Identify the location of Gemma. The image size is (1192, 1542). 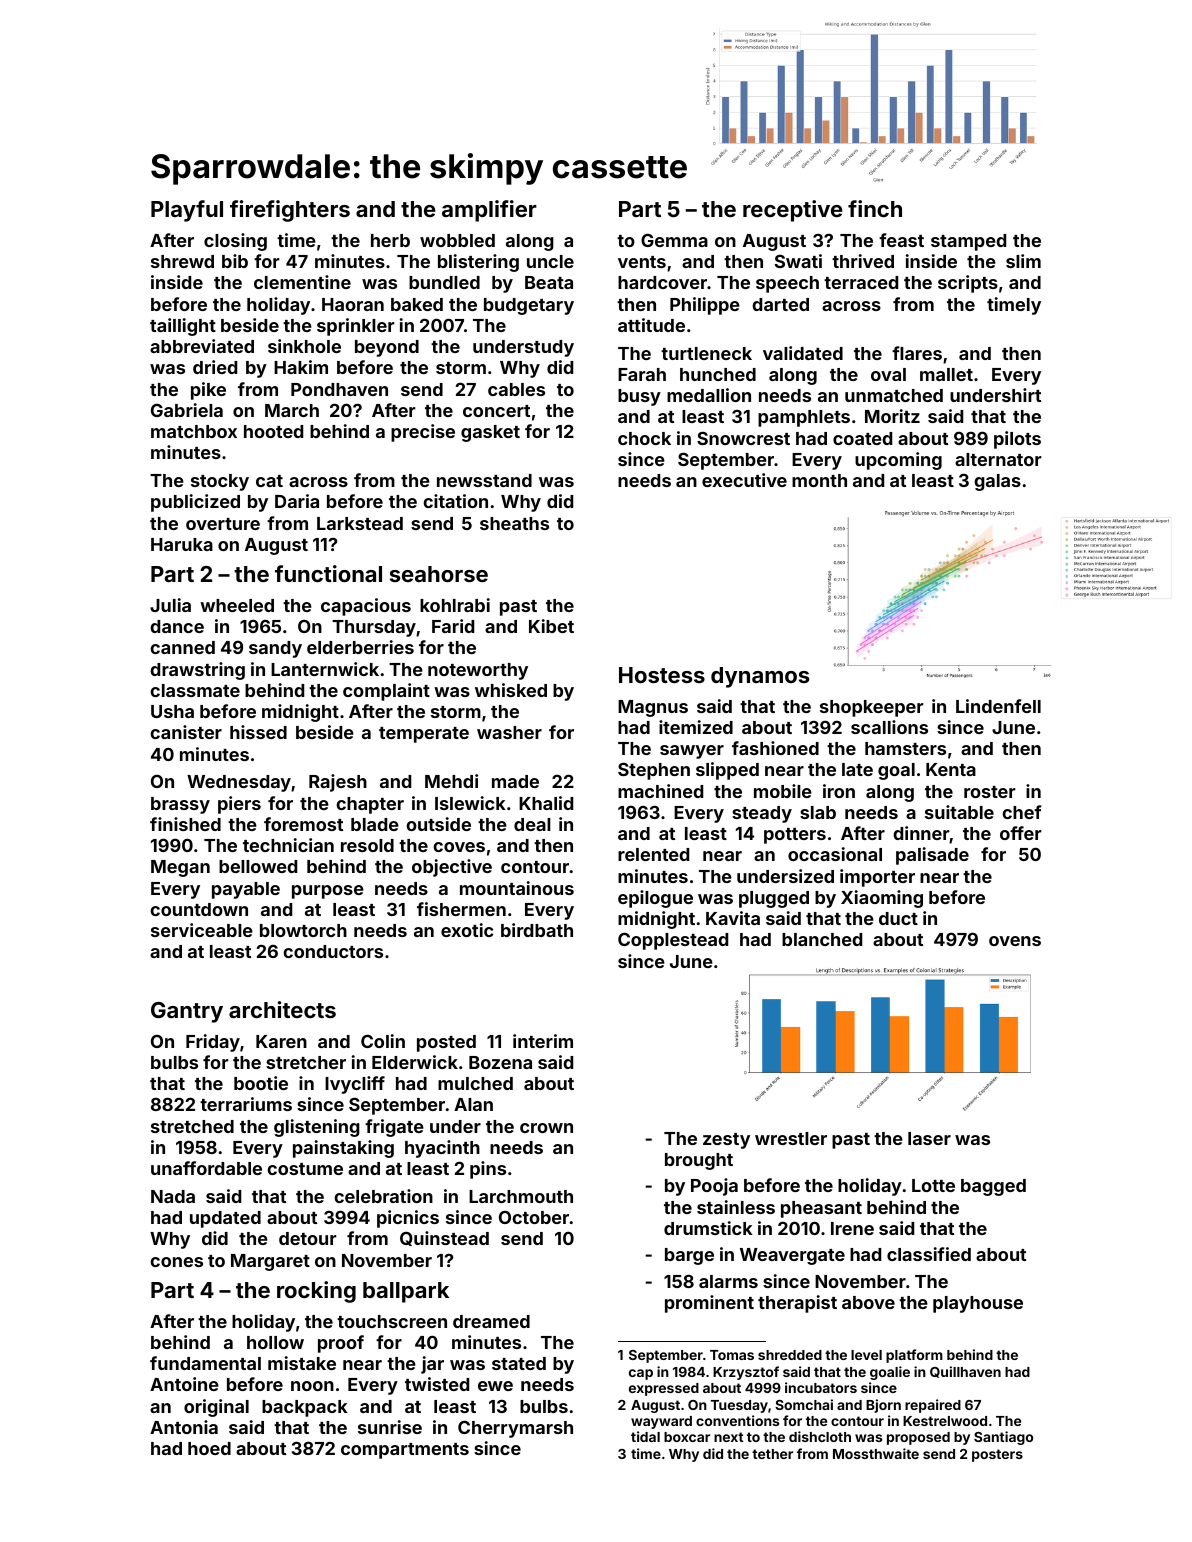
(674, 240).
